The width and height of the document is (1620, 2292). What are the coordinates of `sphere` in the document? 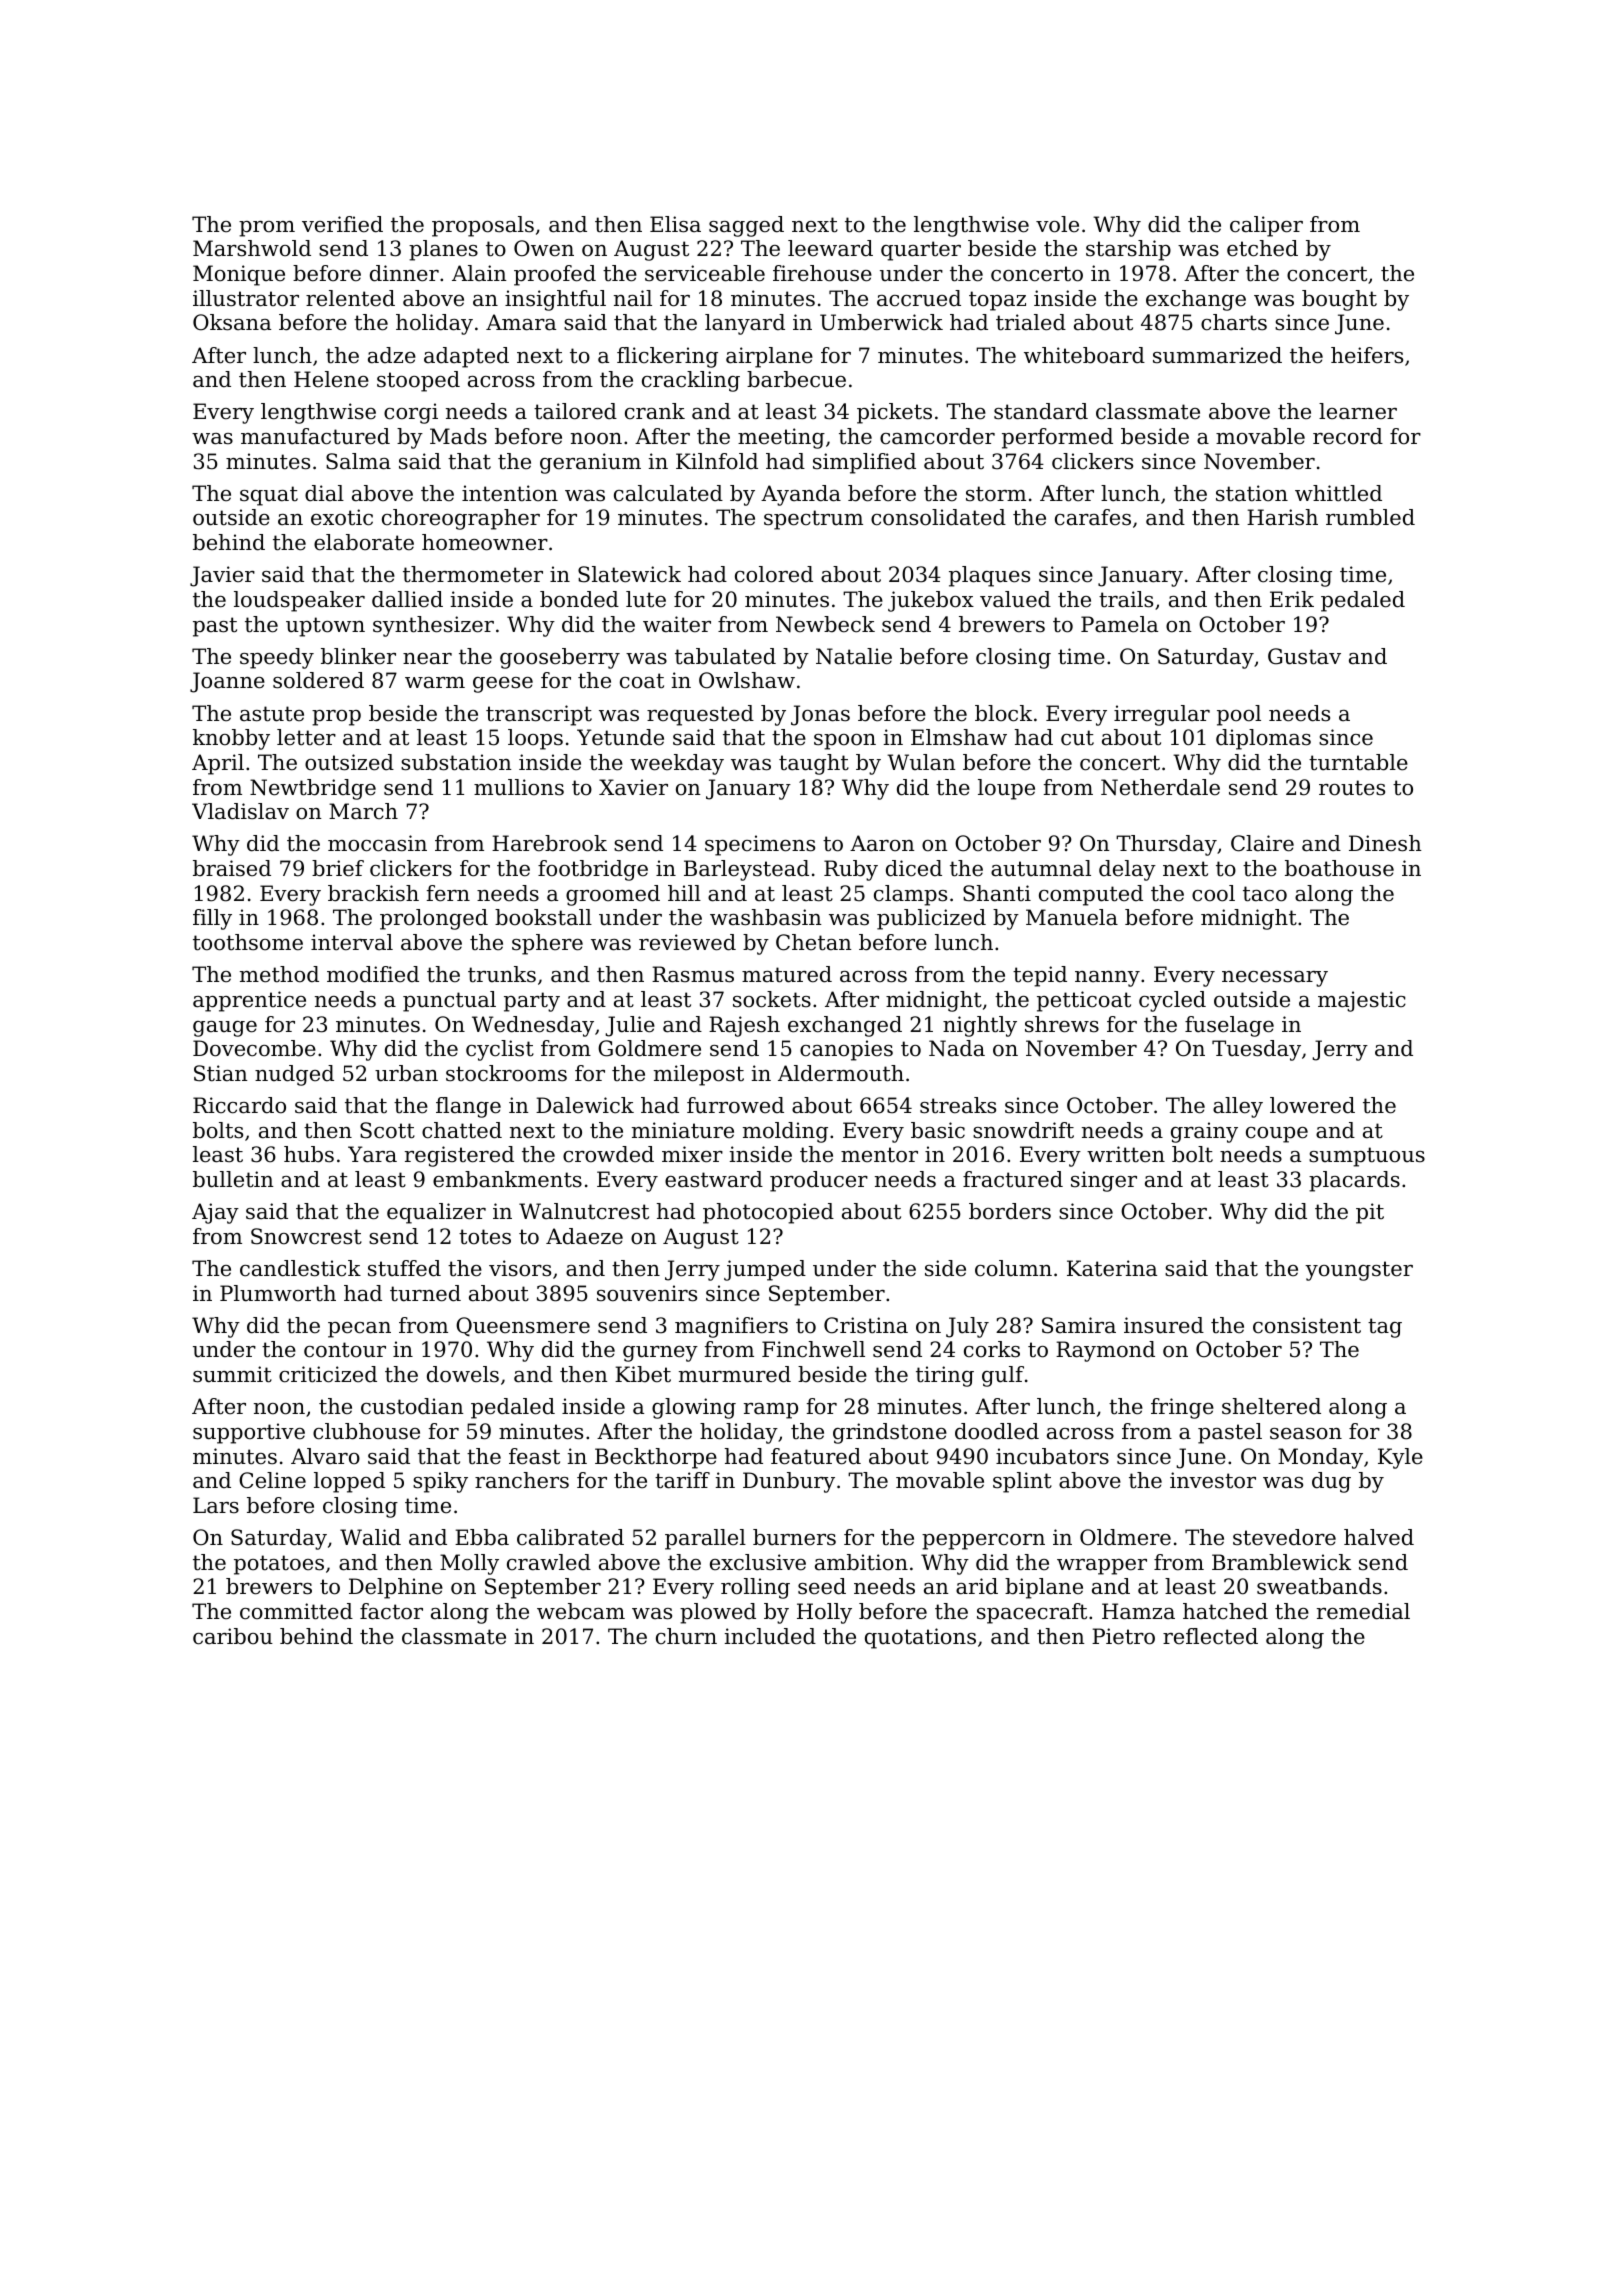 It's located at (547, 944).
